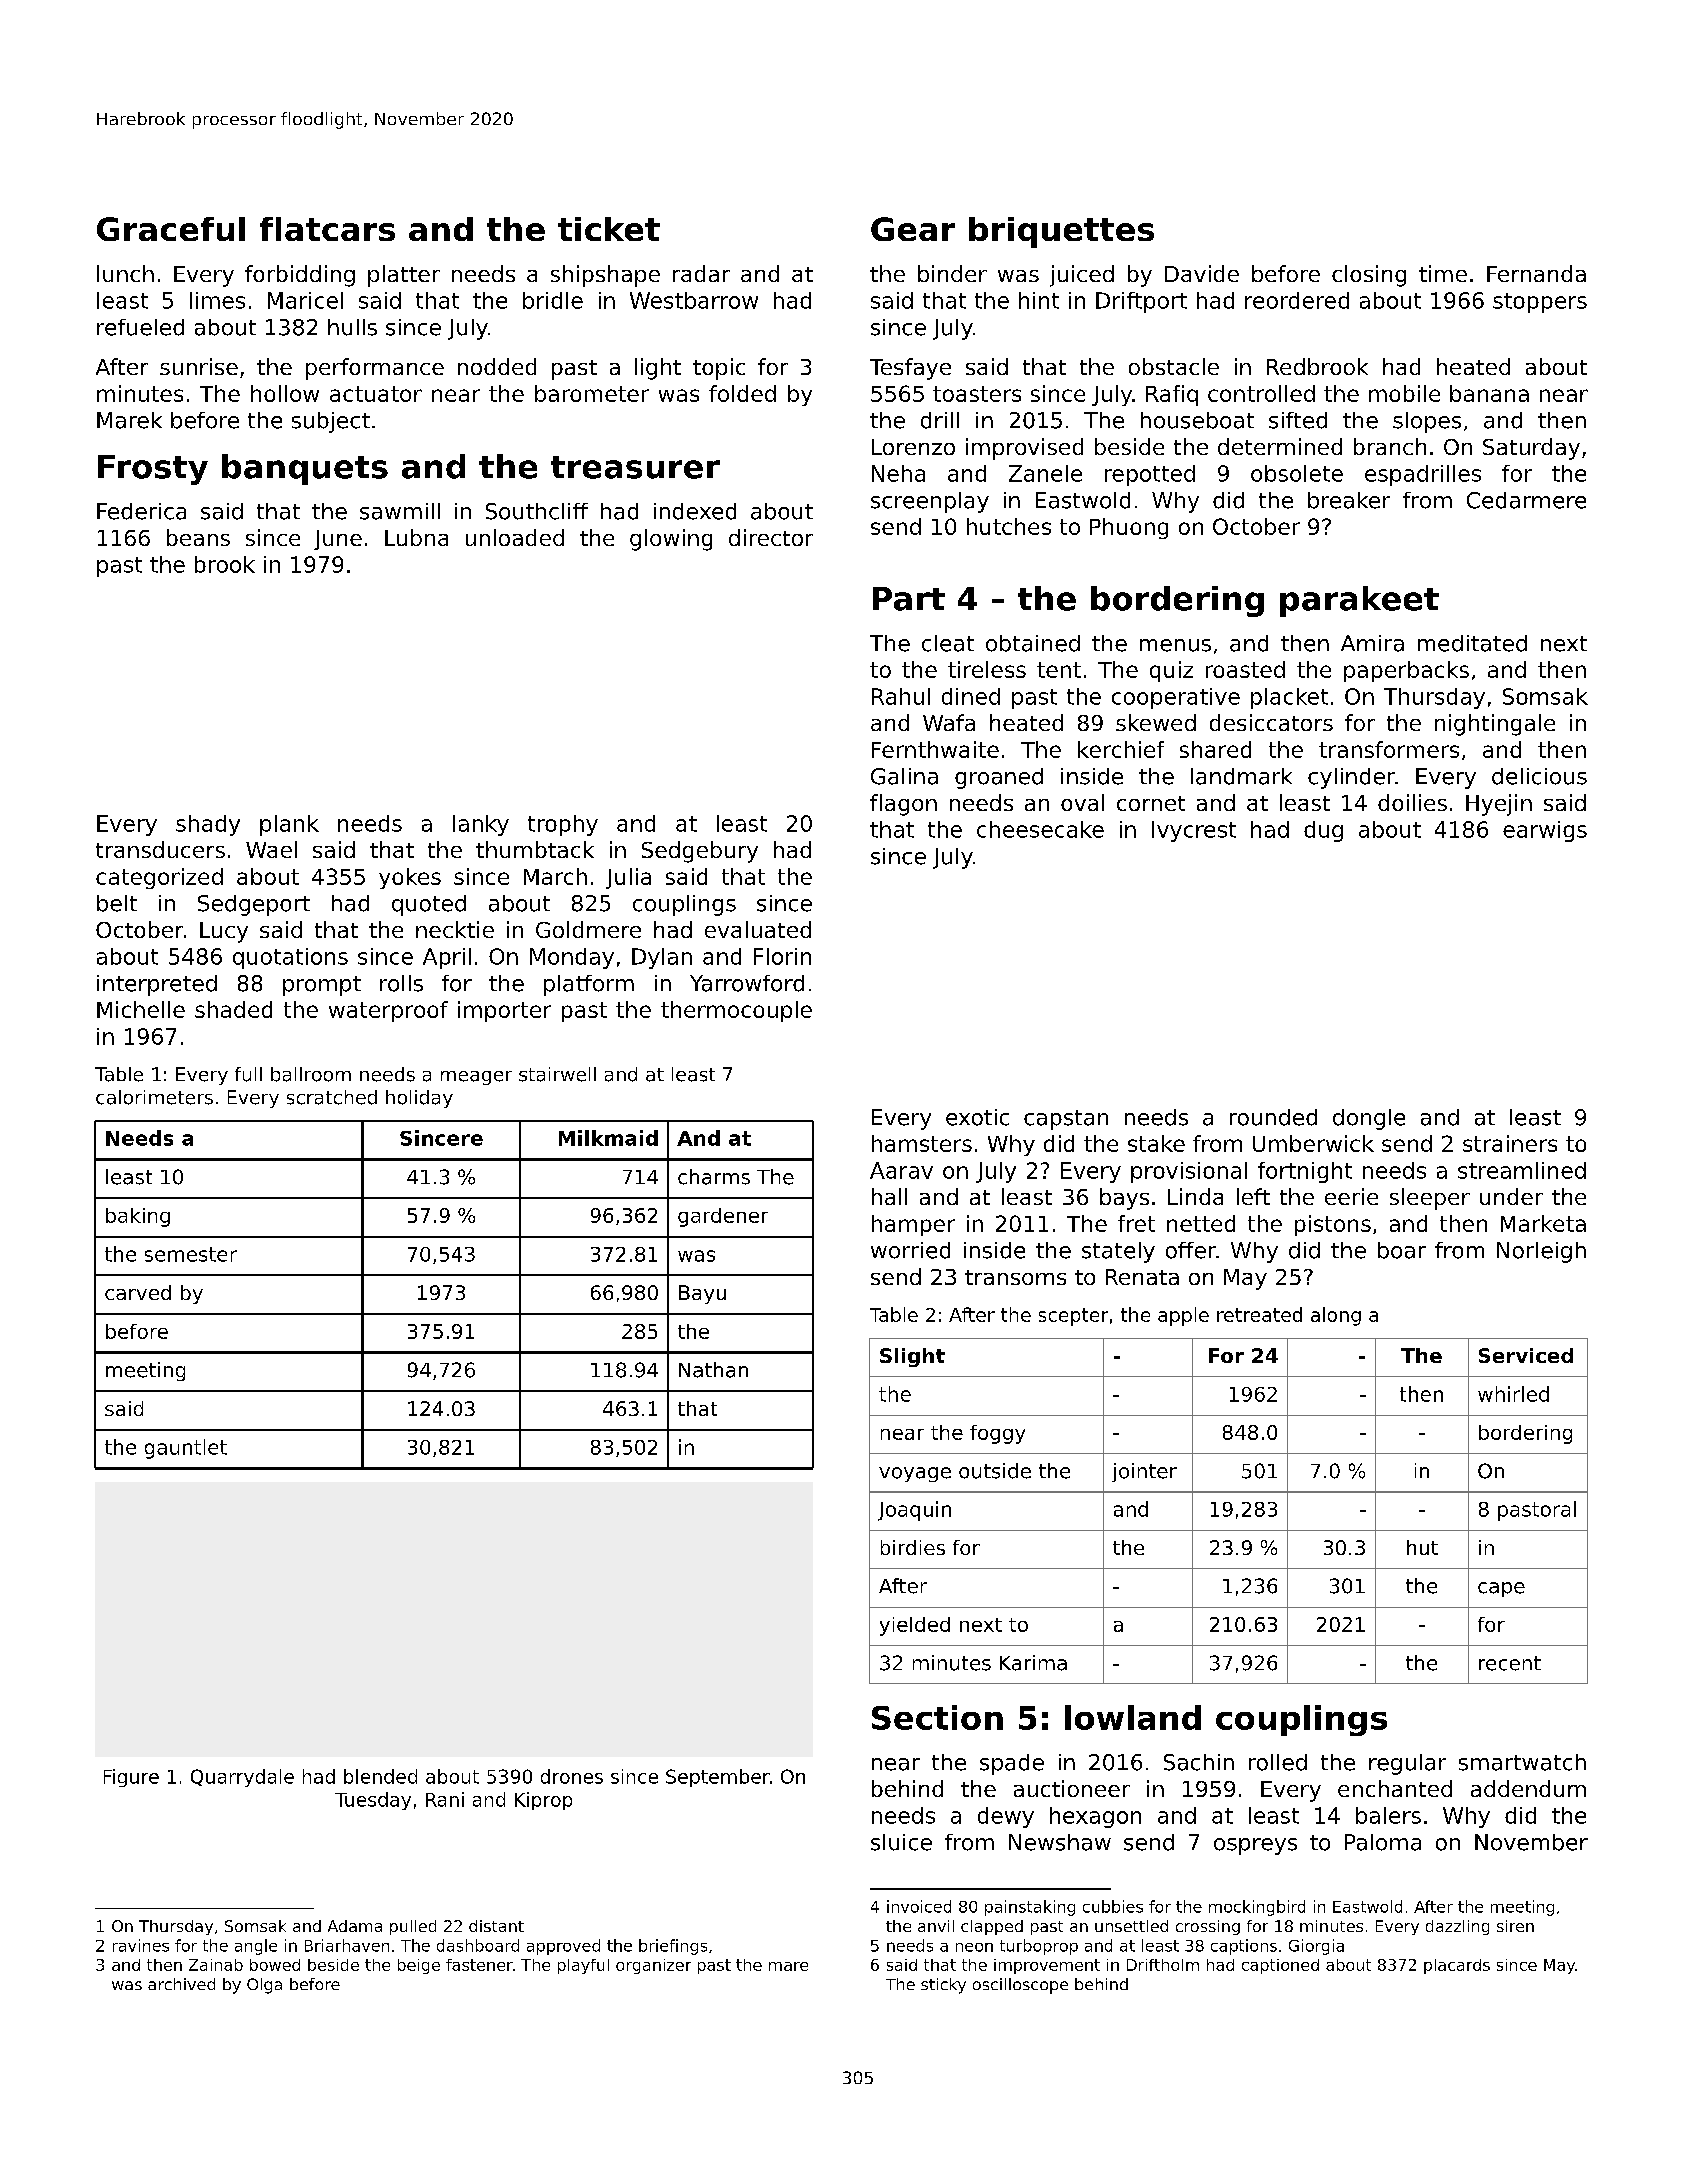  Describe the element at coordinates (181, 1984) in the screenshot. I see `archived` at that location.
